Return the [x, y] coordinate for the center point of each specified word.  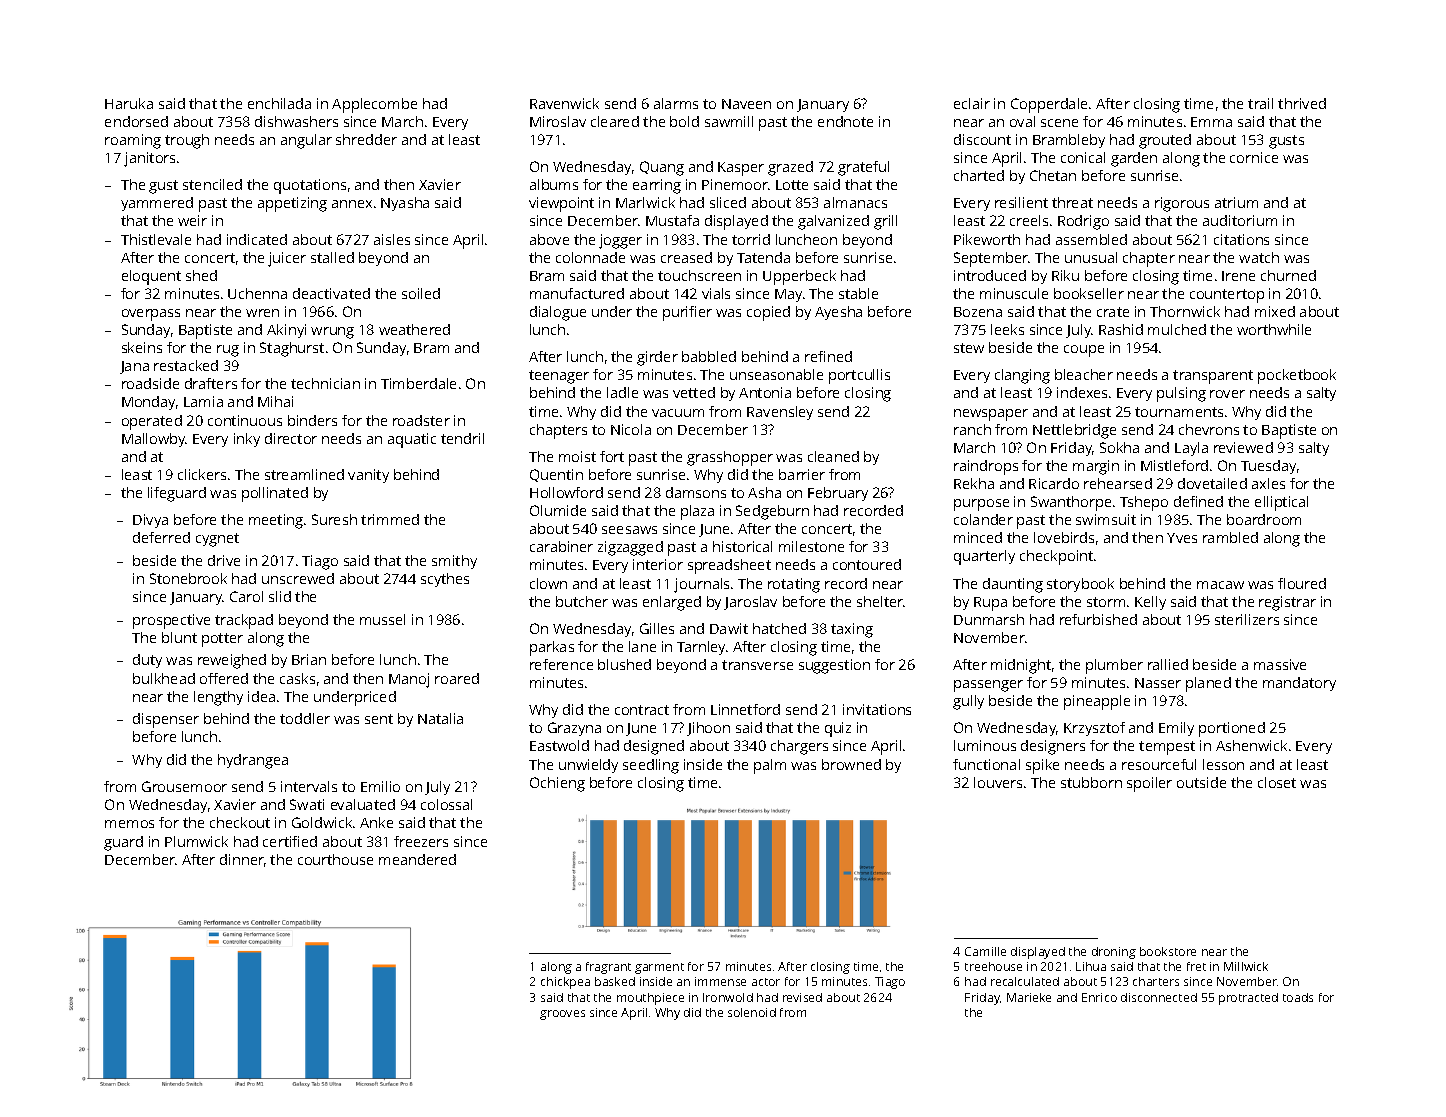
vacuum [678, 413]
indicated [257, 239]
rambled [1230, 537]
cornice [1254, 157]
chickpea [565, 983]
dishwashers [296, 121]
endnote [845, 121]
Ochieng [557, 784]
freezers [421, 841]
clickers [202, 474]
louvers [998, 782]
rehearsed [1118, 483]
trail [1260, 103]
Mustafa [672, 220]
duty [147, 661]
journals [701, 585]
